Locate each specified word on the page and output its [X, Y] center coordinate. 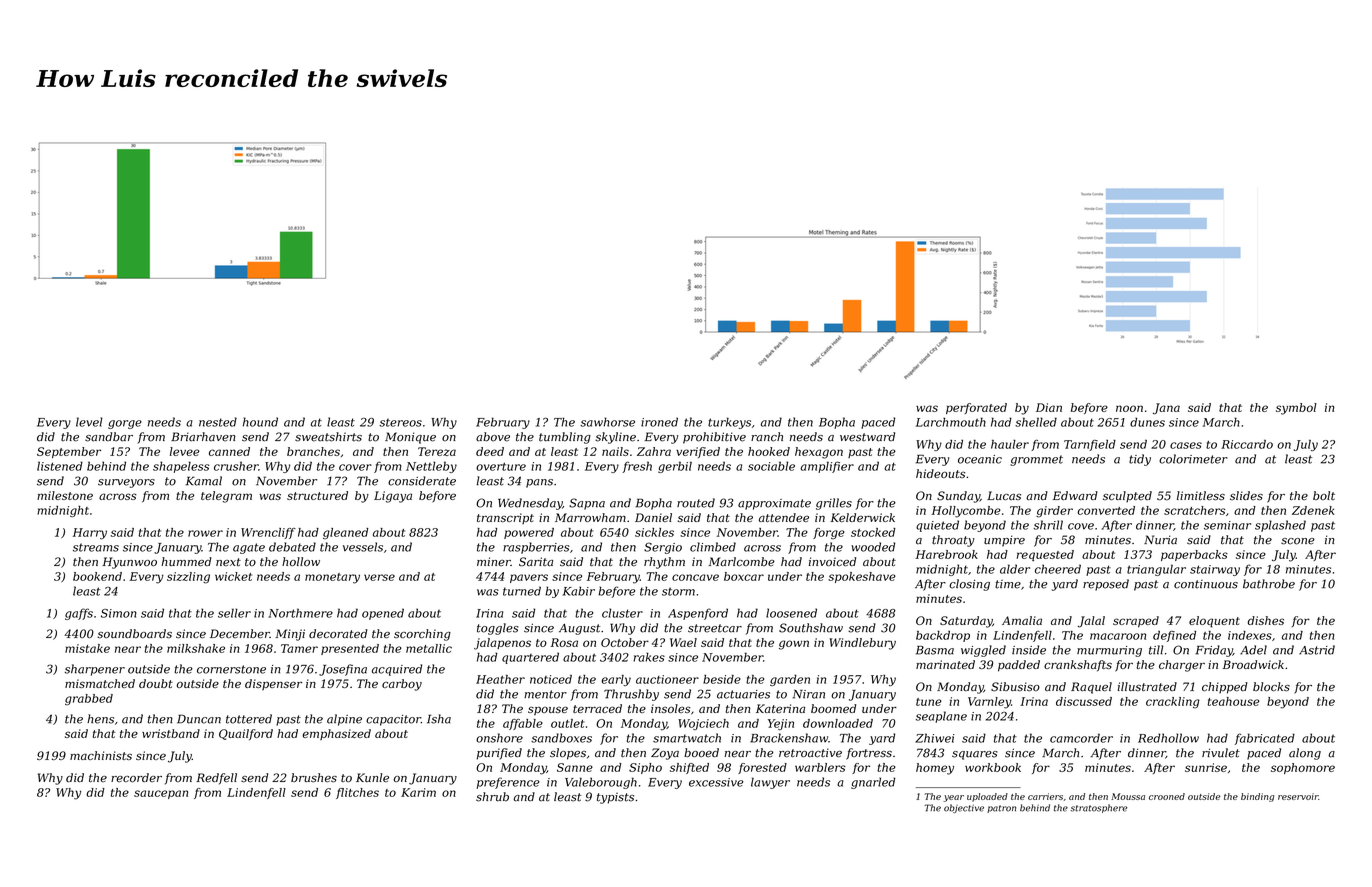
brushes [314, 778]
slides [1246, 496]
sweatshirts [328, 437]
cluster [622, 613]
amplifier [827, 467]
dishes [1266, 620]
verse [379, 577]
